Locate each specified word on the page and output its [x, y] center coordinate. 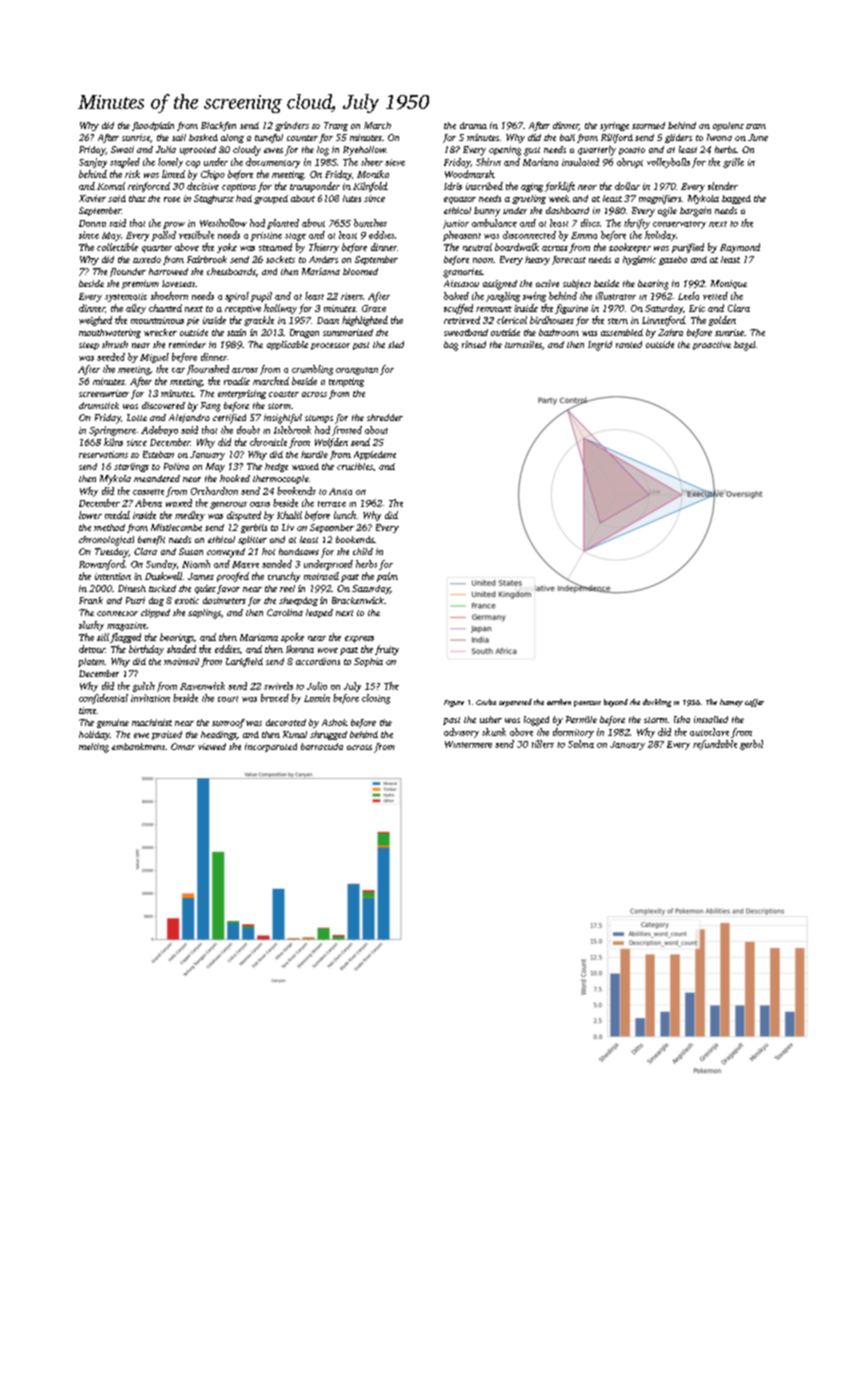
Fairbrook [207, 259]
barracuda [322, 746]
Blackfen [218, 126]
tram [756, 126]
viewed [212, 746]
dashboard [567, 210]
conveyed [226, 553]
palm [387, 577]
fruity [387, 650]
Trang [336, 126]
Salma [581, 744]
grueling [529, 199]
